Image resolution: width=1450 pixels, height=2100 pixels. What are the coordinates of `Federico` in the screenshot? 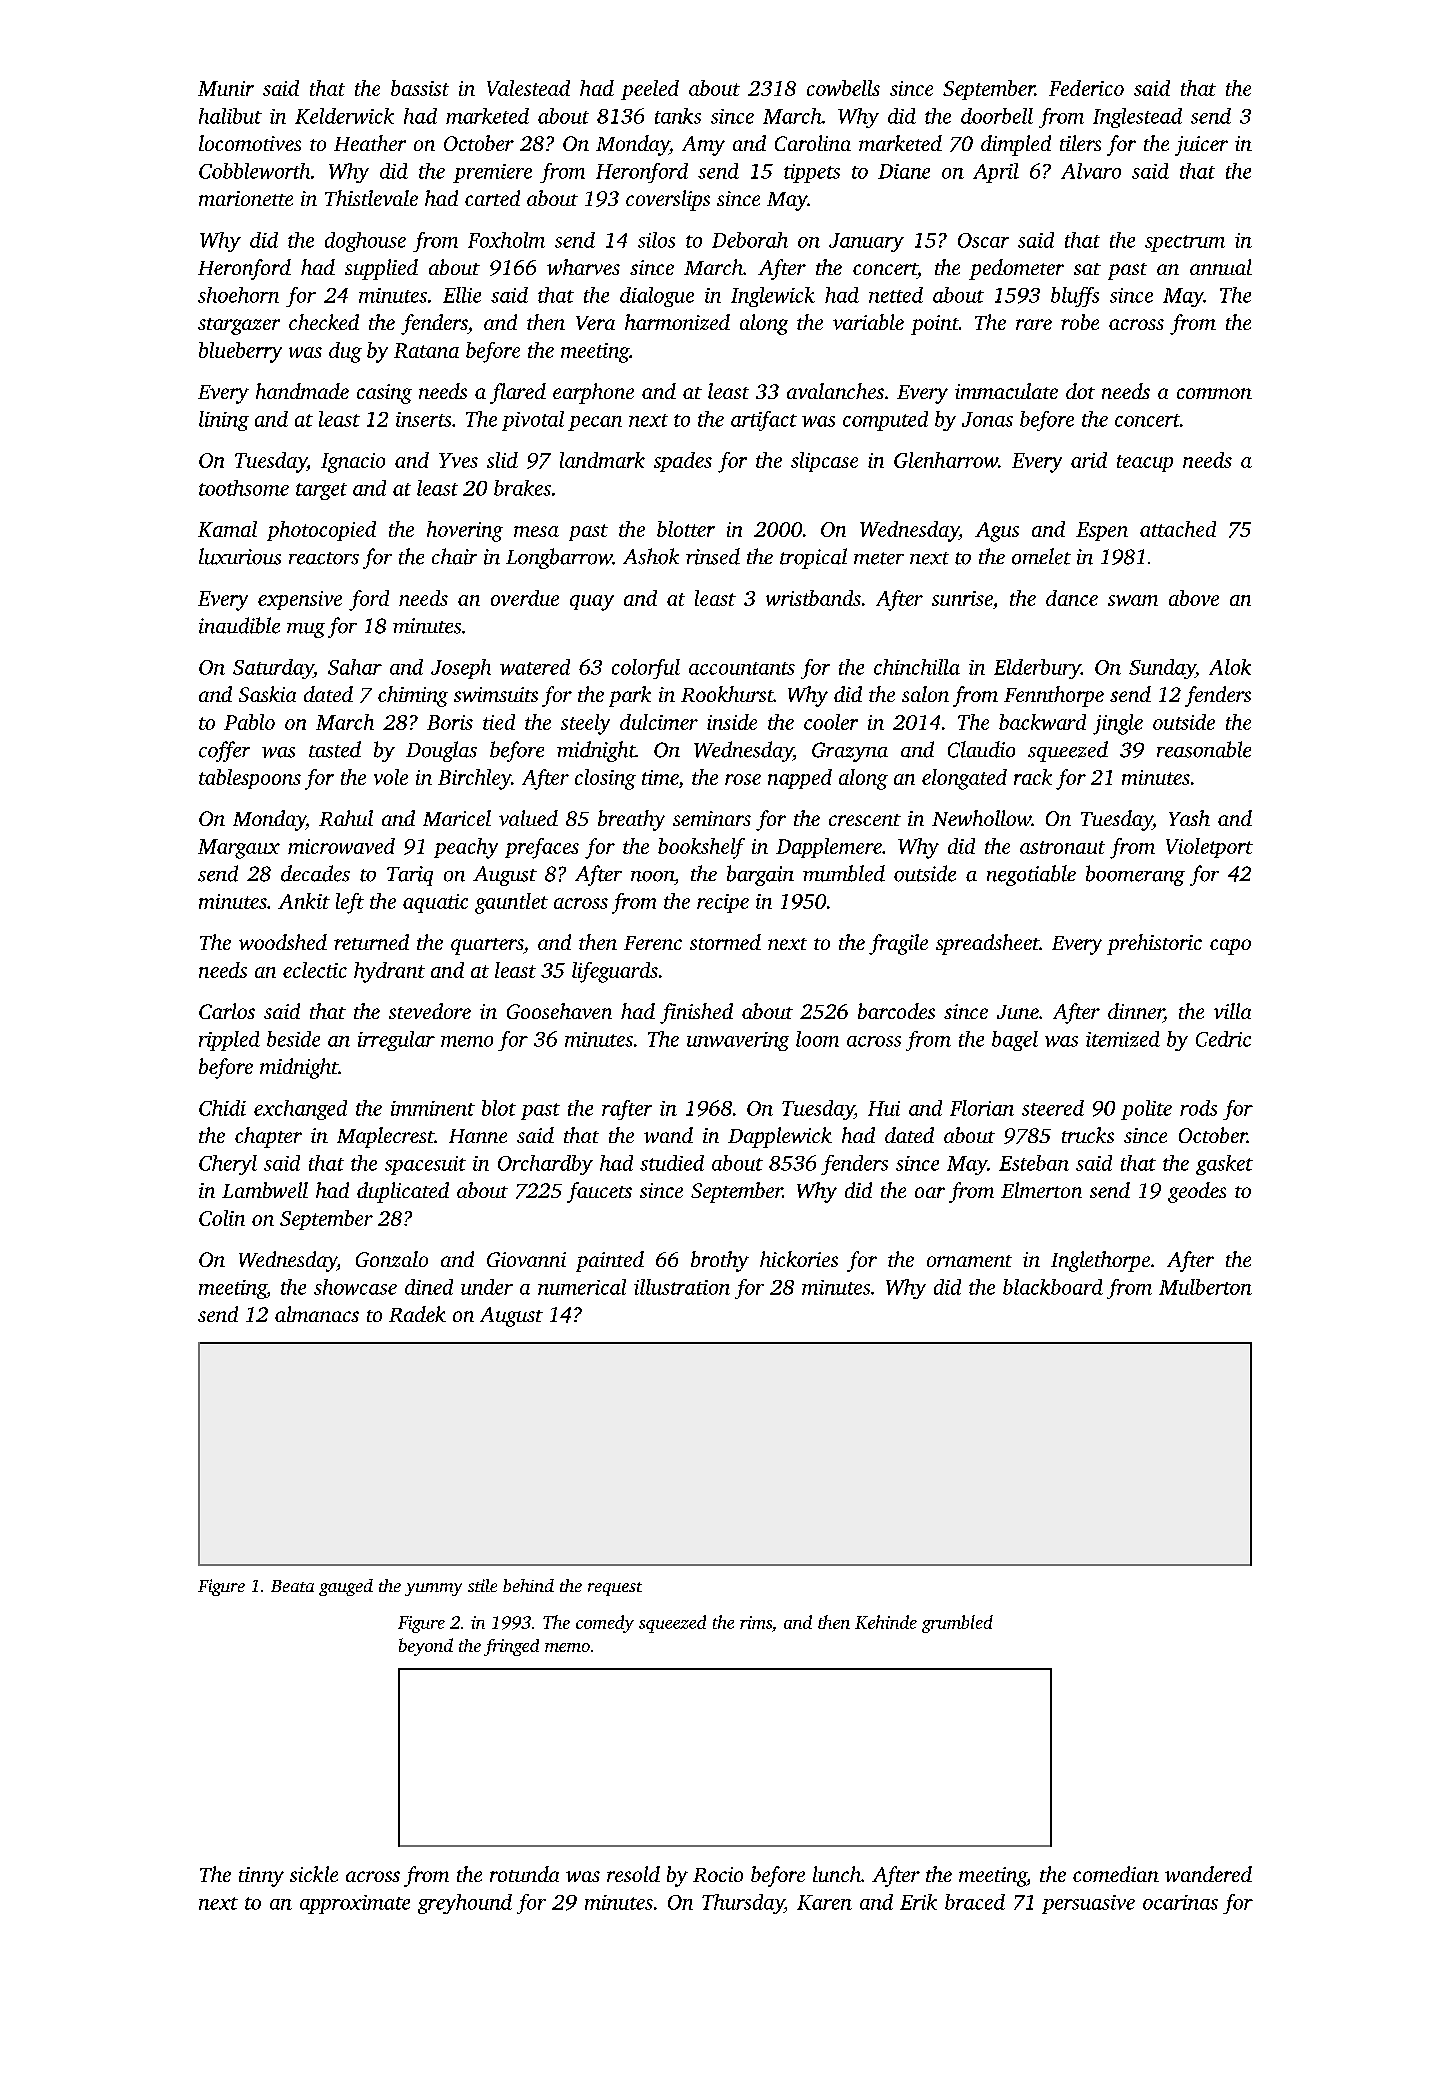 It's located at (1086, 88).
